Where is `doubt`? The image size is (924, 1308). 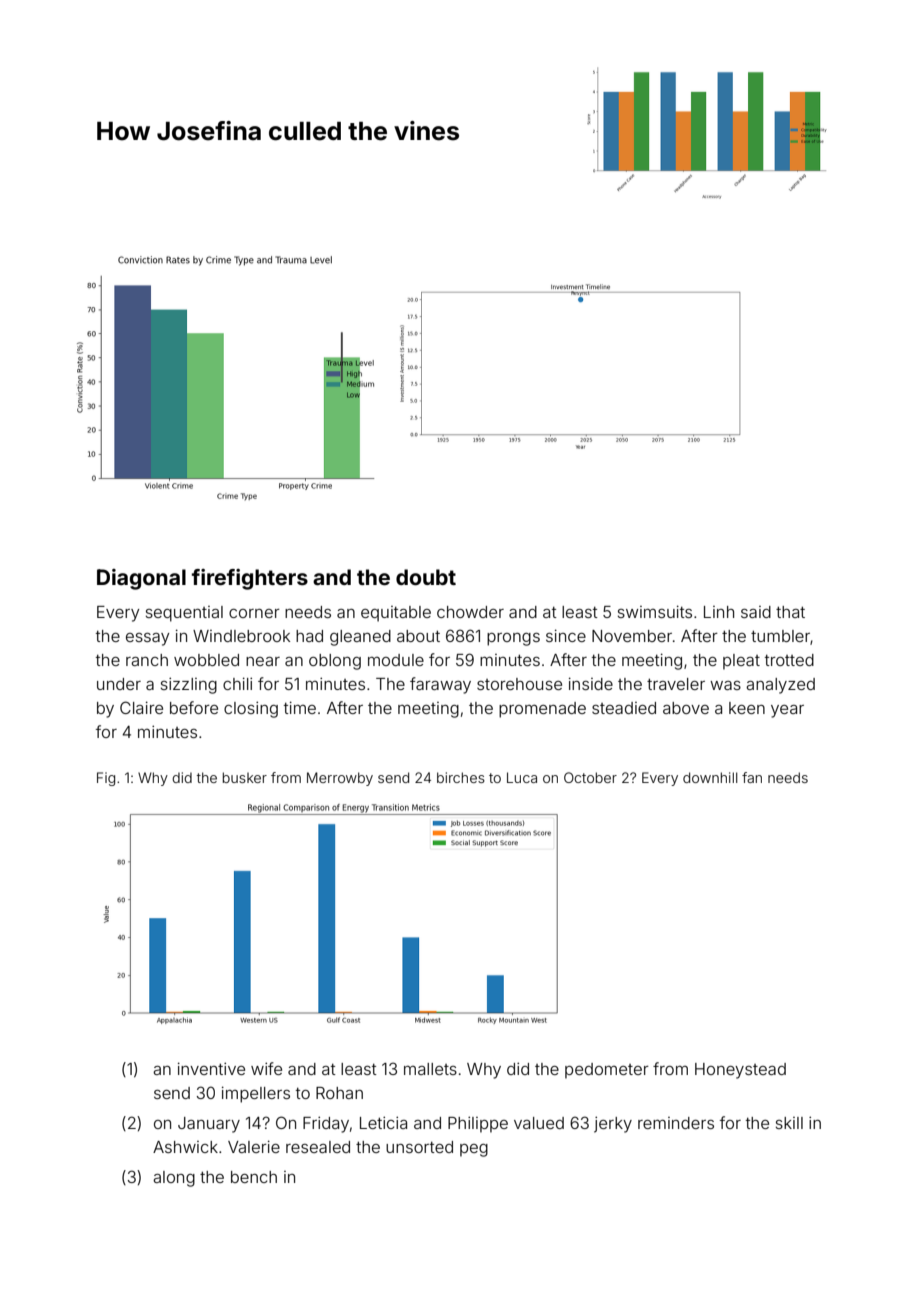
doubt is located at coordinates (426, 577).
